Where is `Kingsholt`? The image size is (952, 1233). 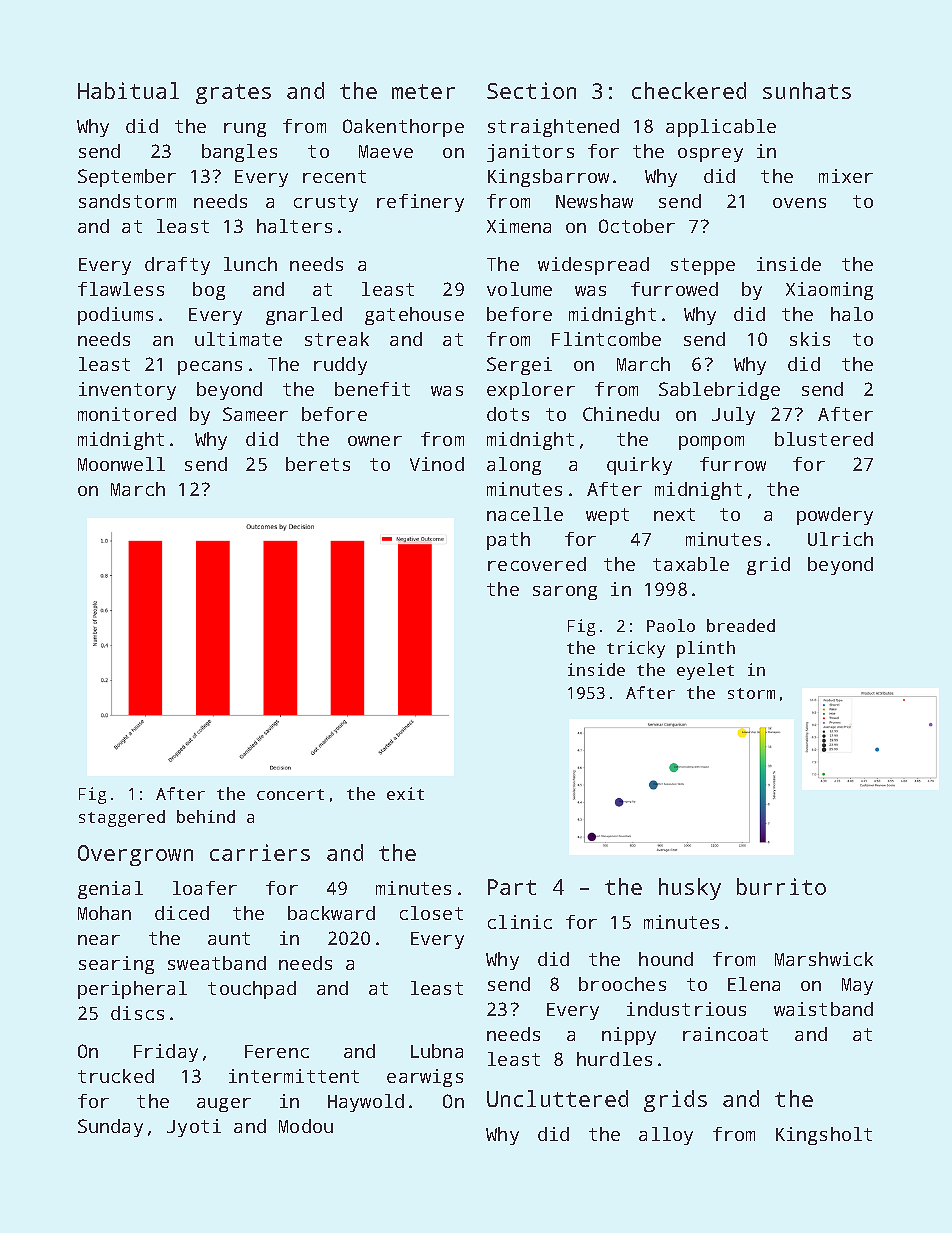
Kingsholt is located at coordinates (824, 1136).
